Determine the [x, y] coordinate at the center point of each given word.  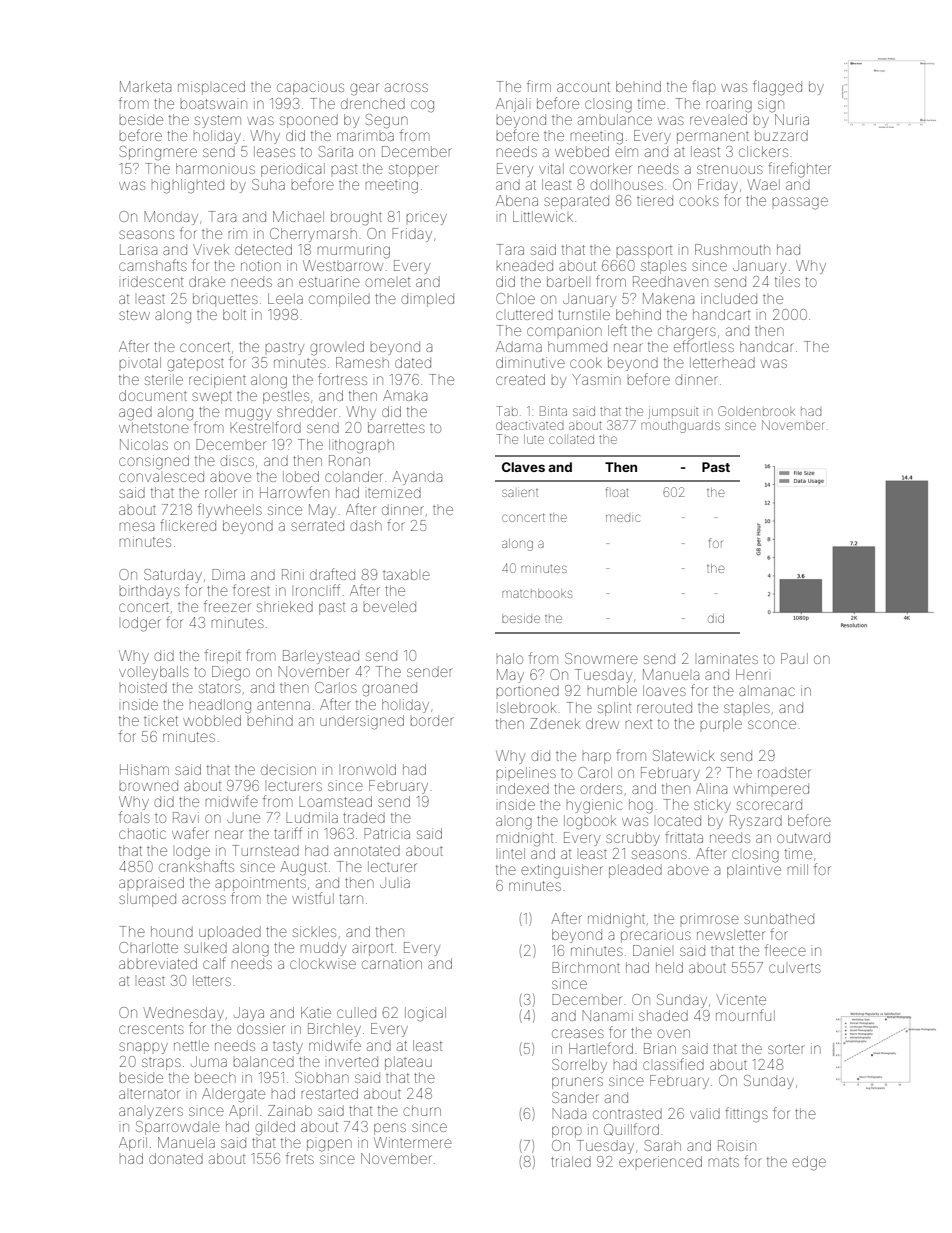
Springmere [158, 153]
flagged [777, 88]
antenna [283, 705]
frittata [684, 837]
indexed [524, 788]
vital [551, 168]
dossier [261, 1028]
